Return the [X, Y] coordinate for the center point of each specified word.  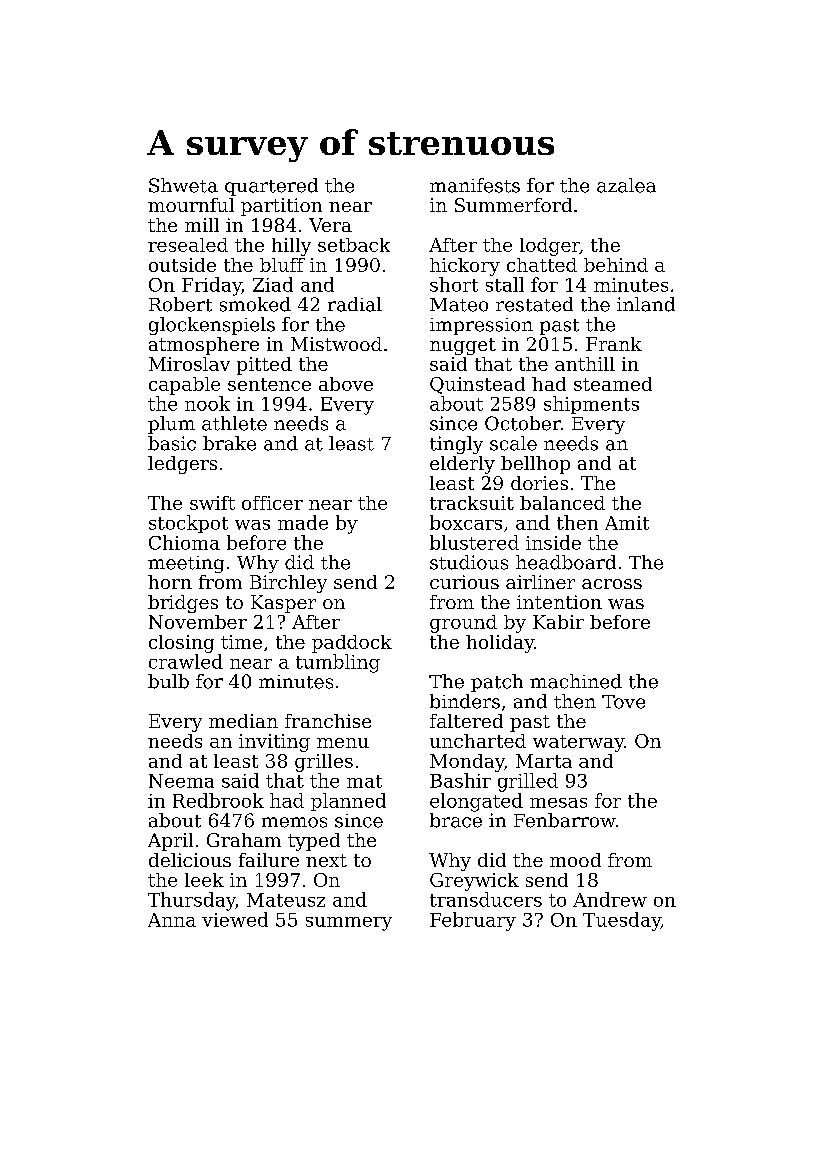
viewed [235, 919]
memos [294, 822]
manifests [475, 185]
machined [576, 681]
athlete [234, 423]
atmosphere [204, 346]
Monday [467, 763]
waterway [578, 743]
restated [534, 304]
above [346, 384]
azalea [626, 185]
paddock [352, 644]
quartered [271, 187]
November [198, 622]
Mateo [459, 305]
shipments [591, 405]
